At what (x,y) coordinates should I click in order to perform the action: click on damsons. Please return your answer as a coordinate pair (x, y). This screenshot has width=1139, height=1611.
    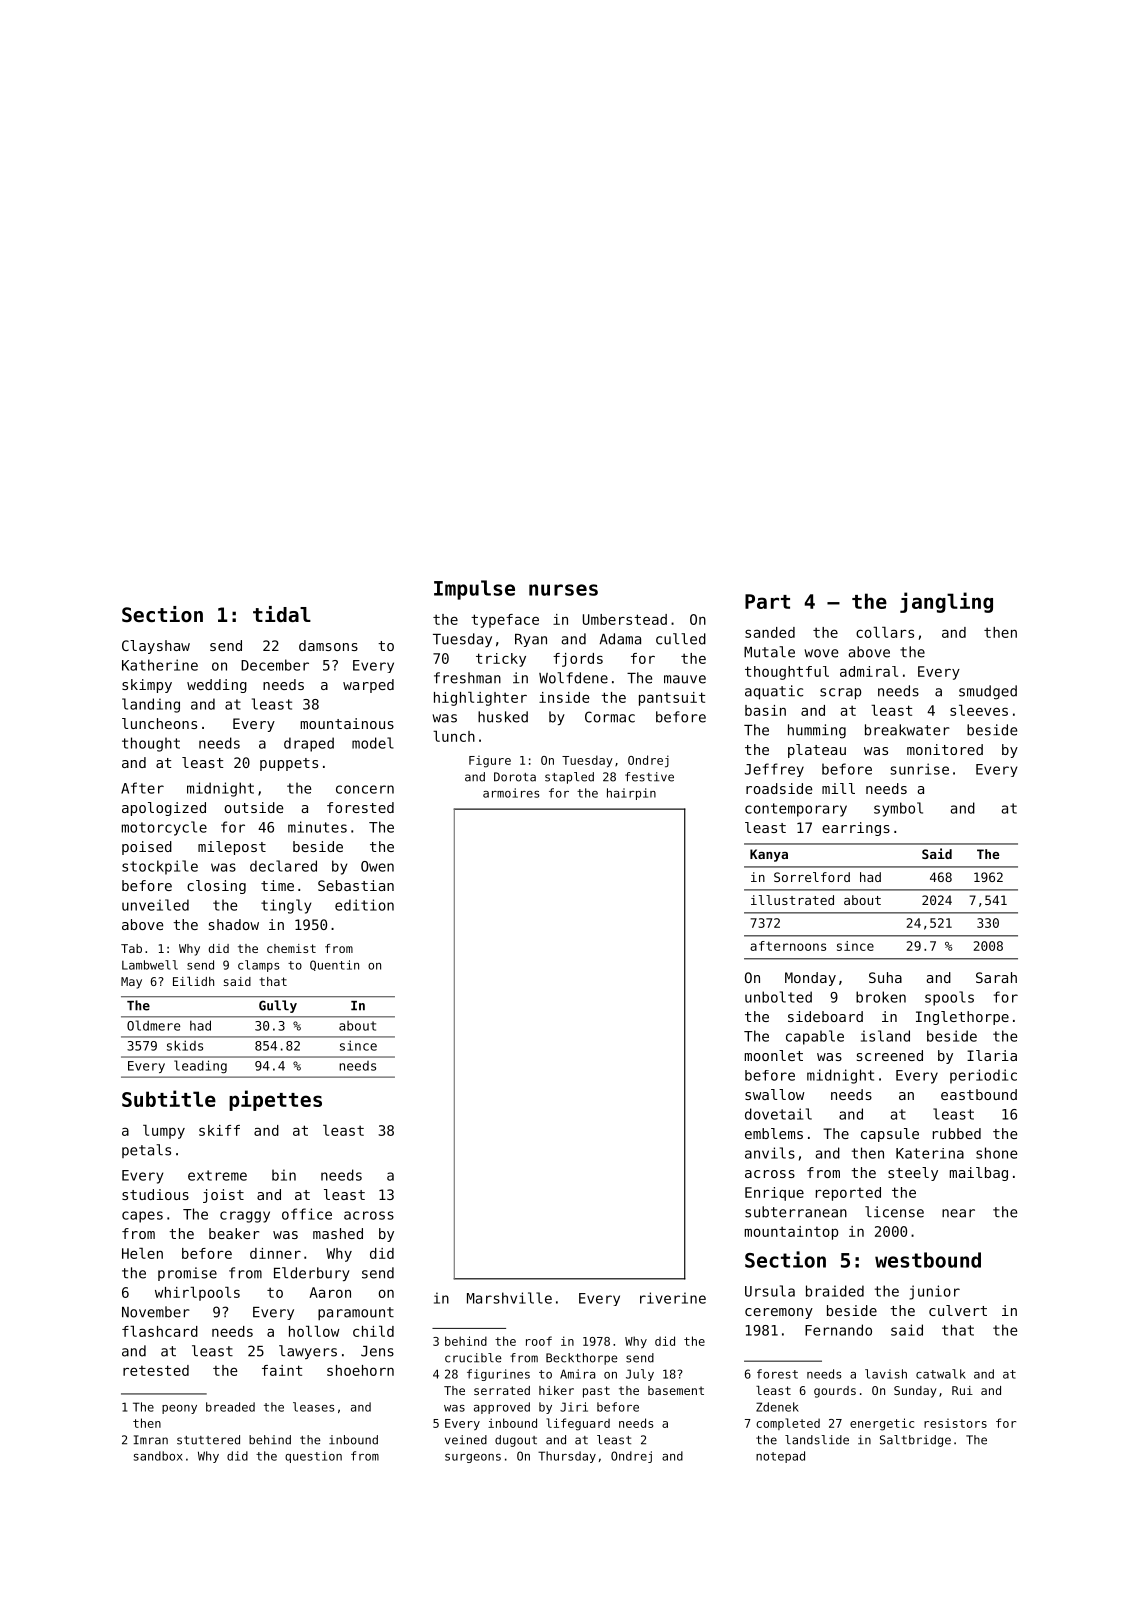
    Looking at the image, I should click on (328, 645).
